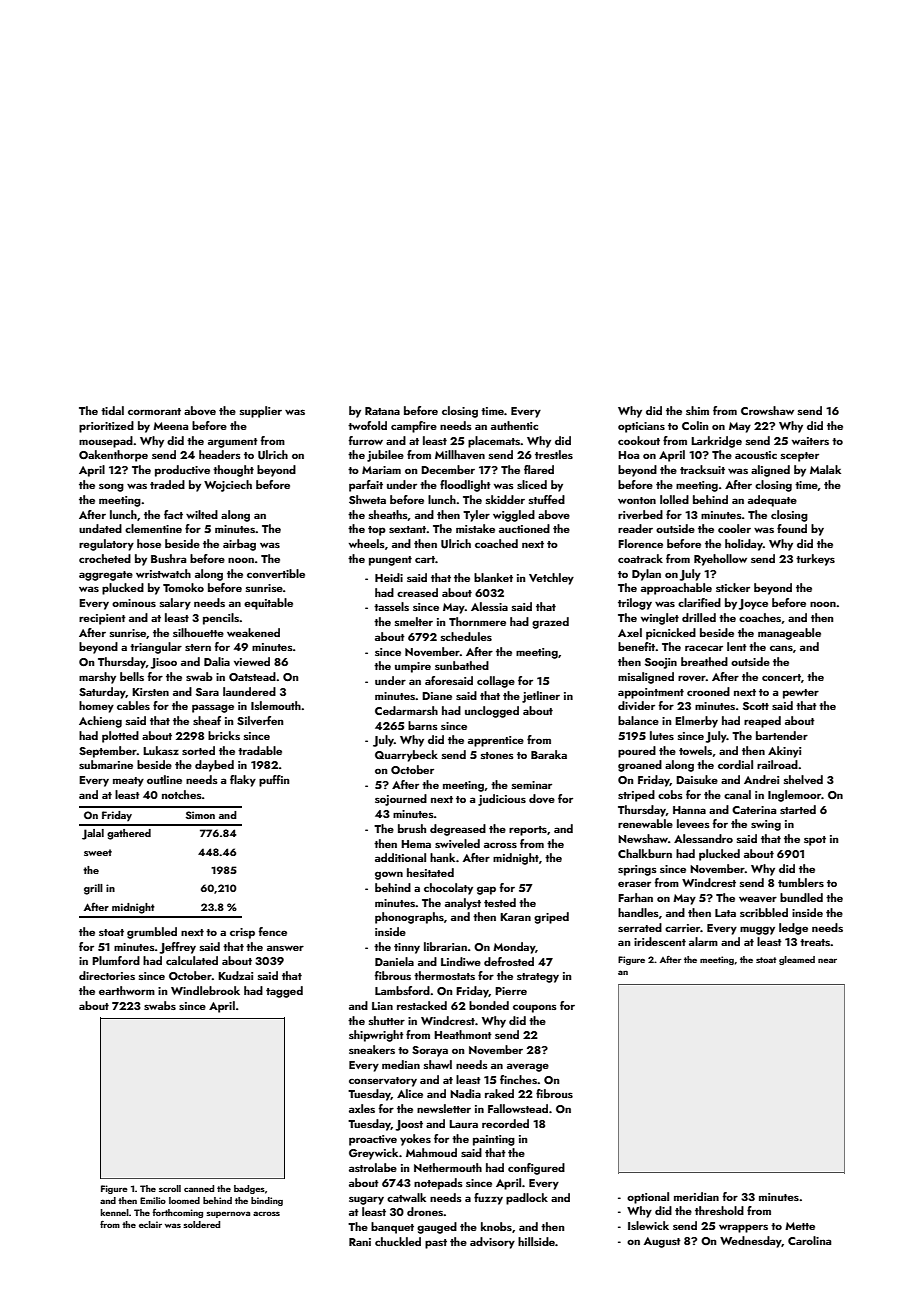 This screenshot has height=1308, width=924. I want to click on bartender, so click(782, 735).
